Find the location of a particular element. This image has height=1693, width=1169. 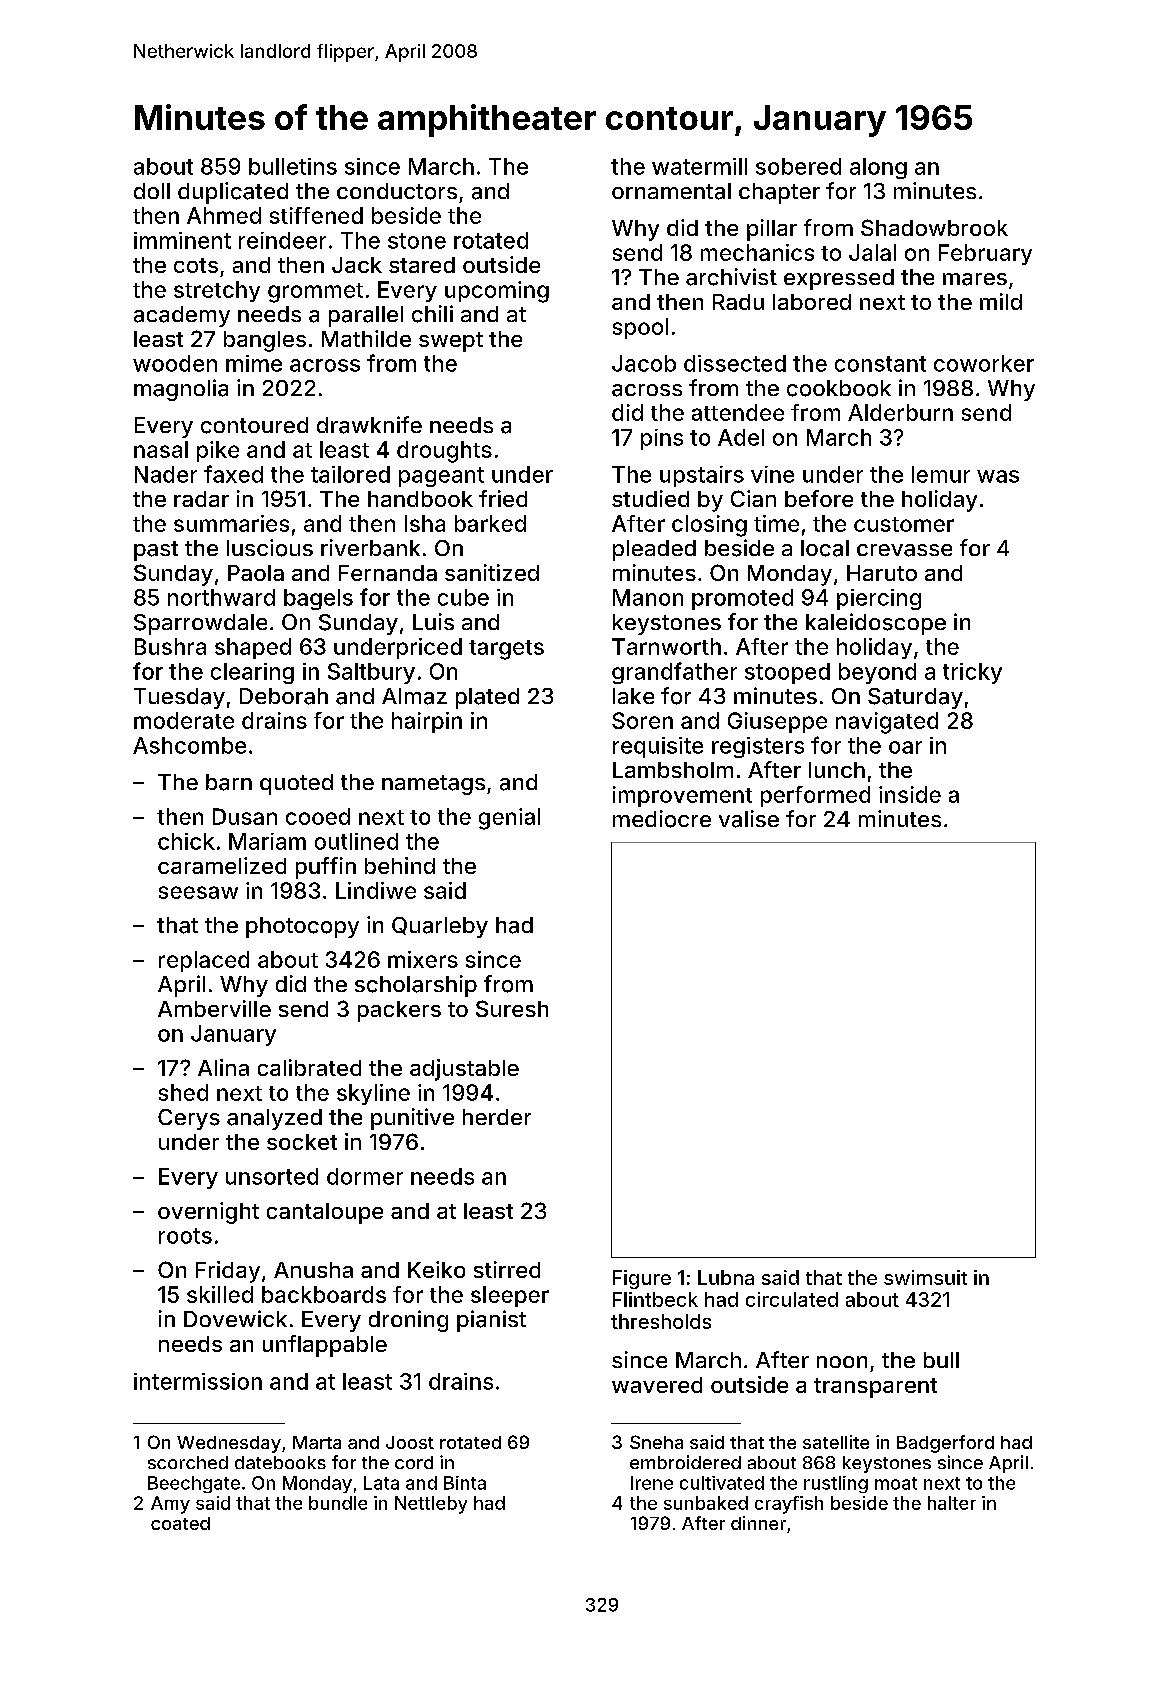

along is located at coordinates (878, 168).
